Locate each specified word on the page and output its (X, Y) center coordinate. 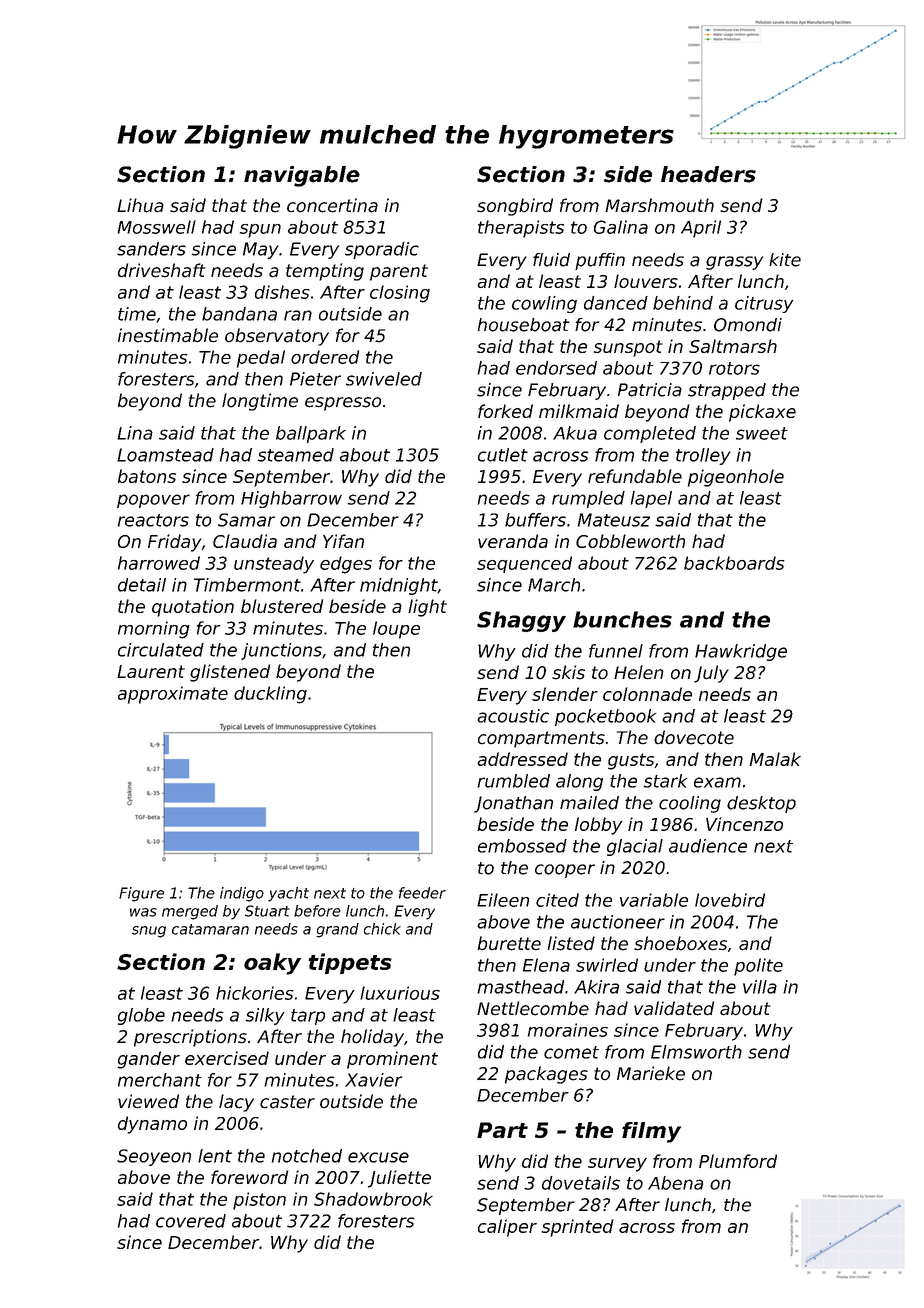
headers (708, 174)
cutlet (503, 455)
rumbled (513, 781)
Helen (638, 672)
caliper (507, 1228)
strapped (727, 391)
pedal (261, 359)
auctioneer (618, 922)
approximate (173, 695)
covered (191, 1221)
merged (190, 912)
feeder (422, 893)
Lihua (140, 205)
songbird (515, 207)
